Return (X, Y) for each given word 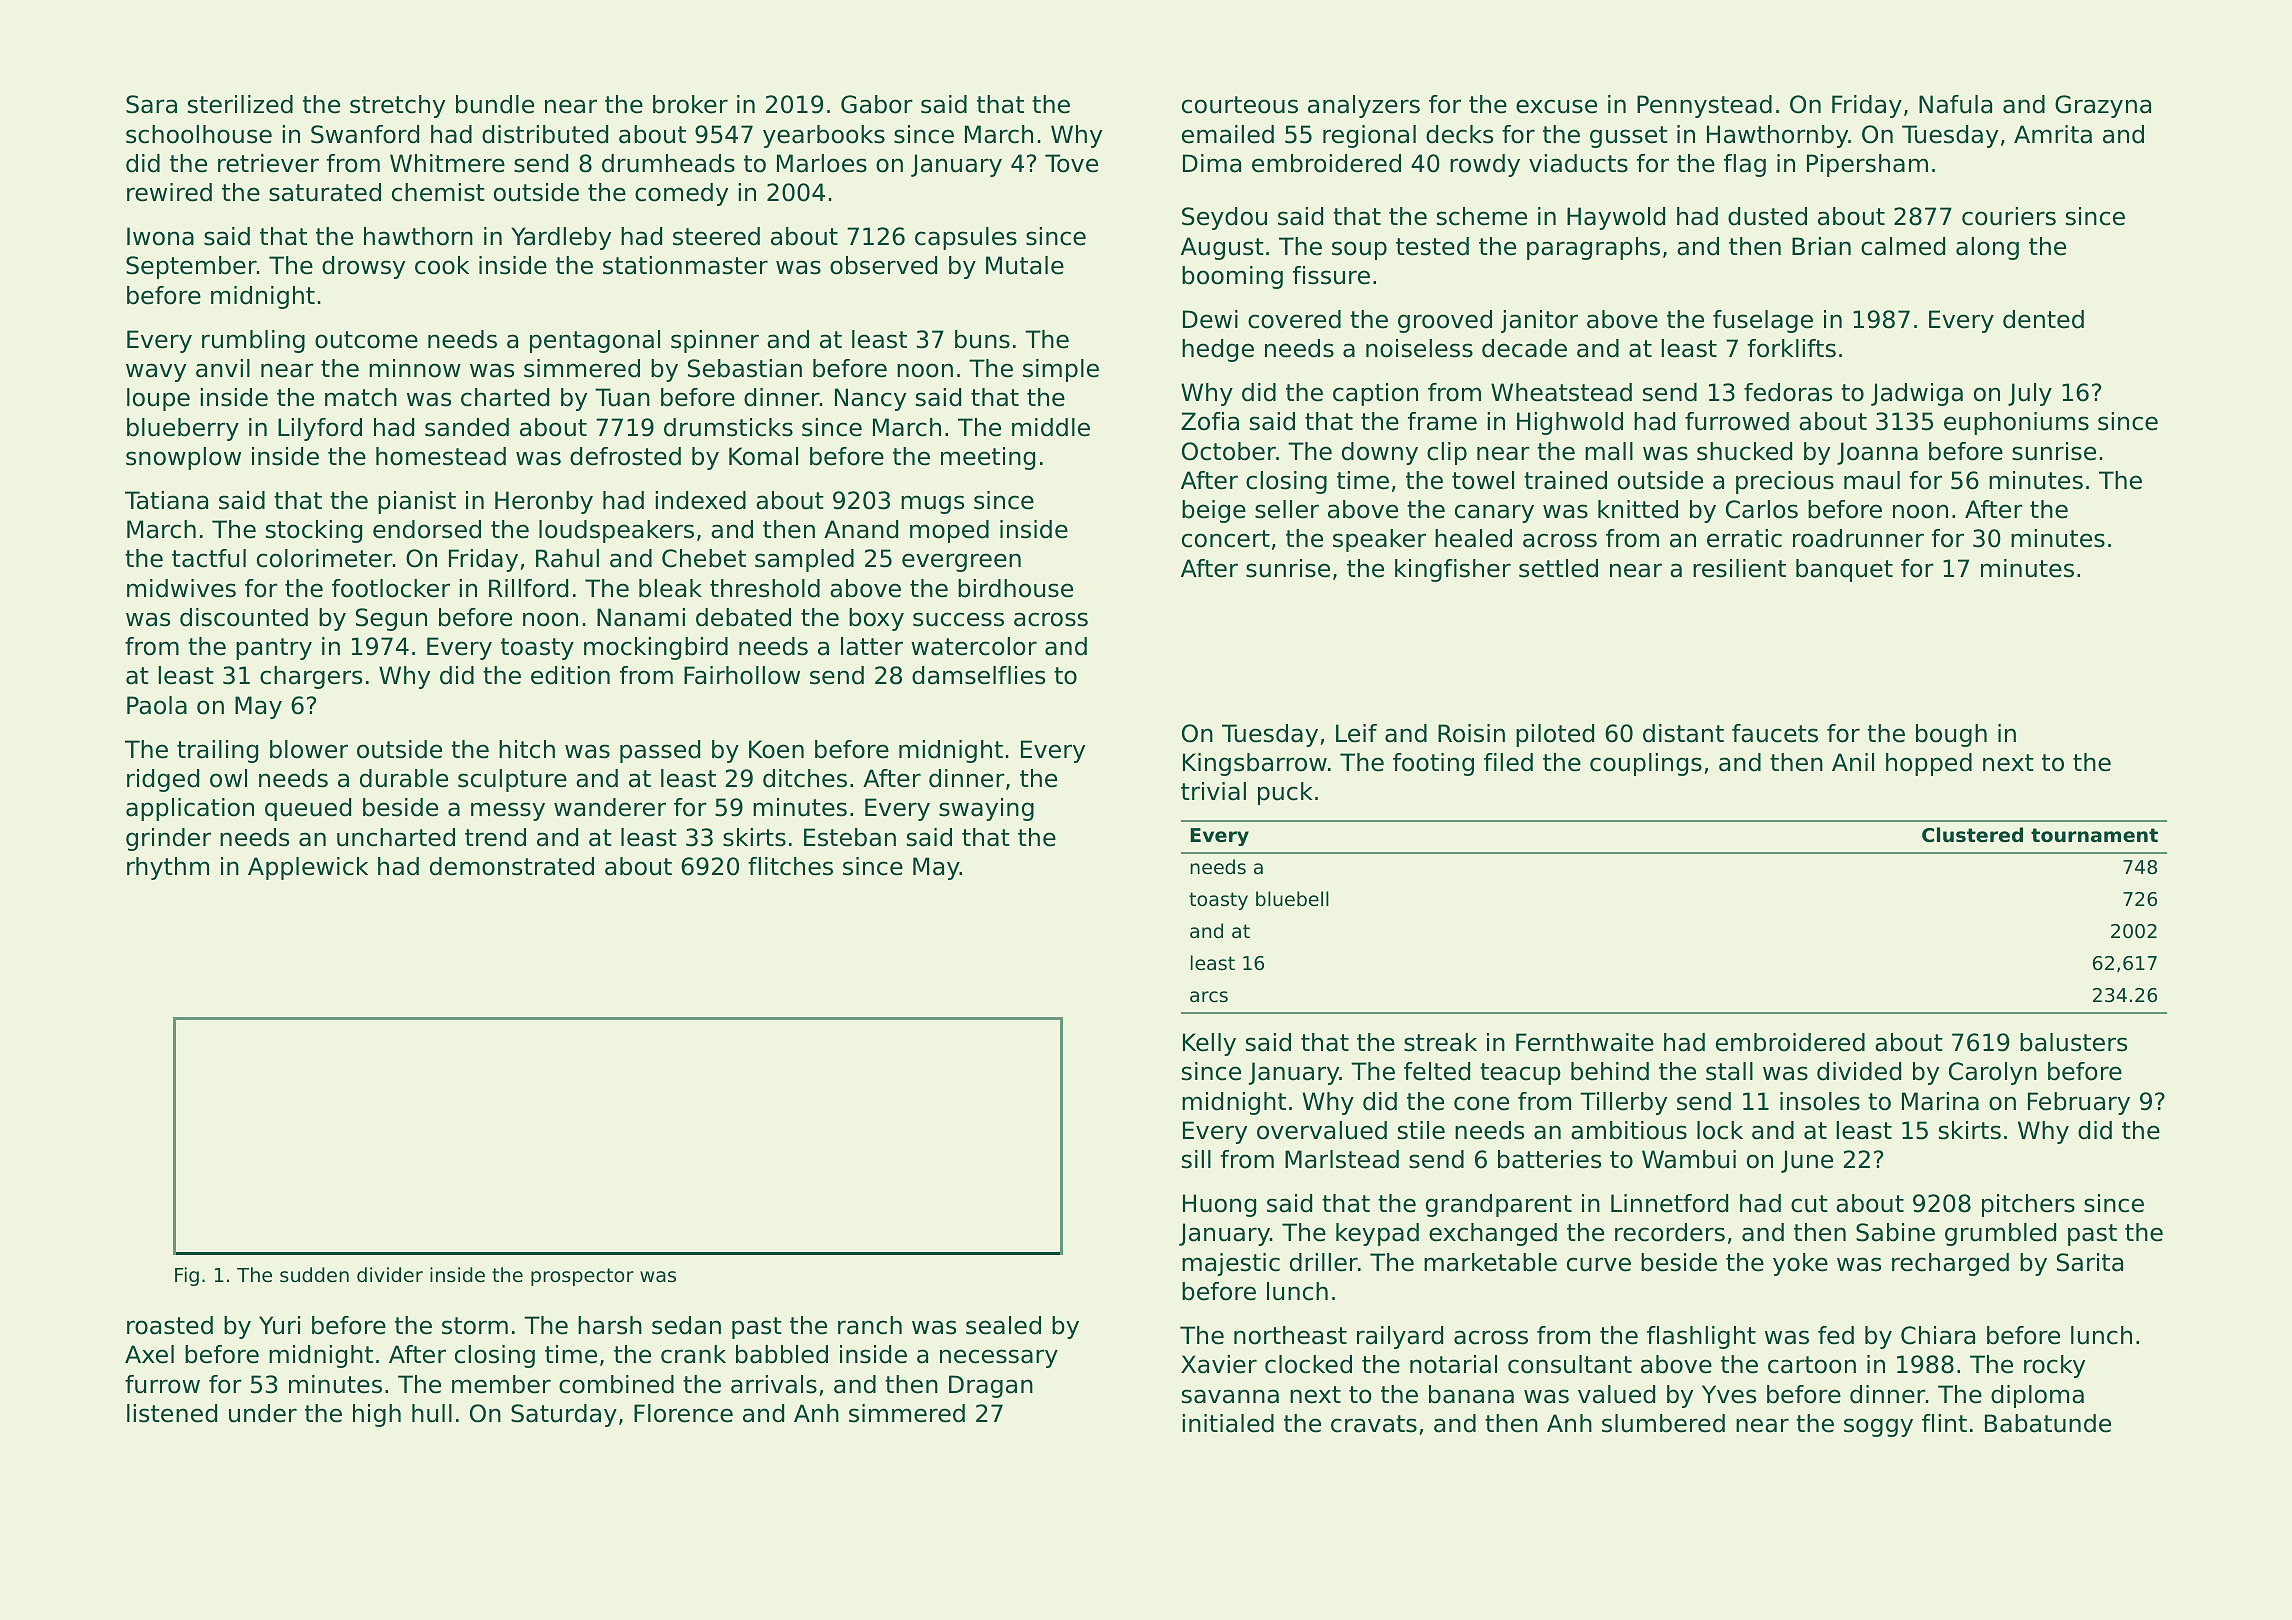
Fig (187, 1276)
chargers (311, 677)
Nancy (870, 399)
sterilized (240, 104)
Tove (1071, 163)
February (2079, 1103)
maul (1872, 480)
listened (172, 1413)
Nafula (1955, 104)
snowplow (183, 458)
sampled (804, 560)
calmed (1903, 246)
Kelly (1209, 1044)
